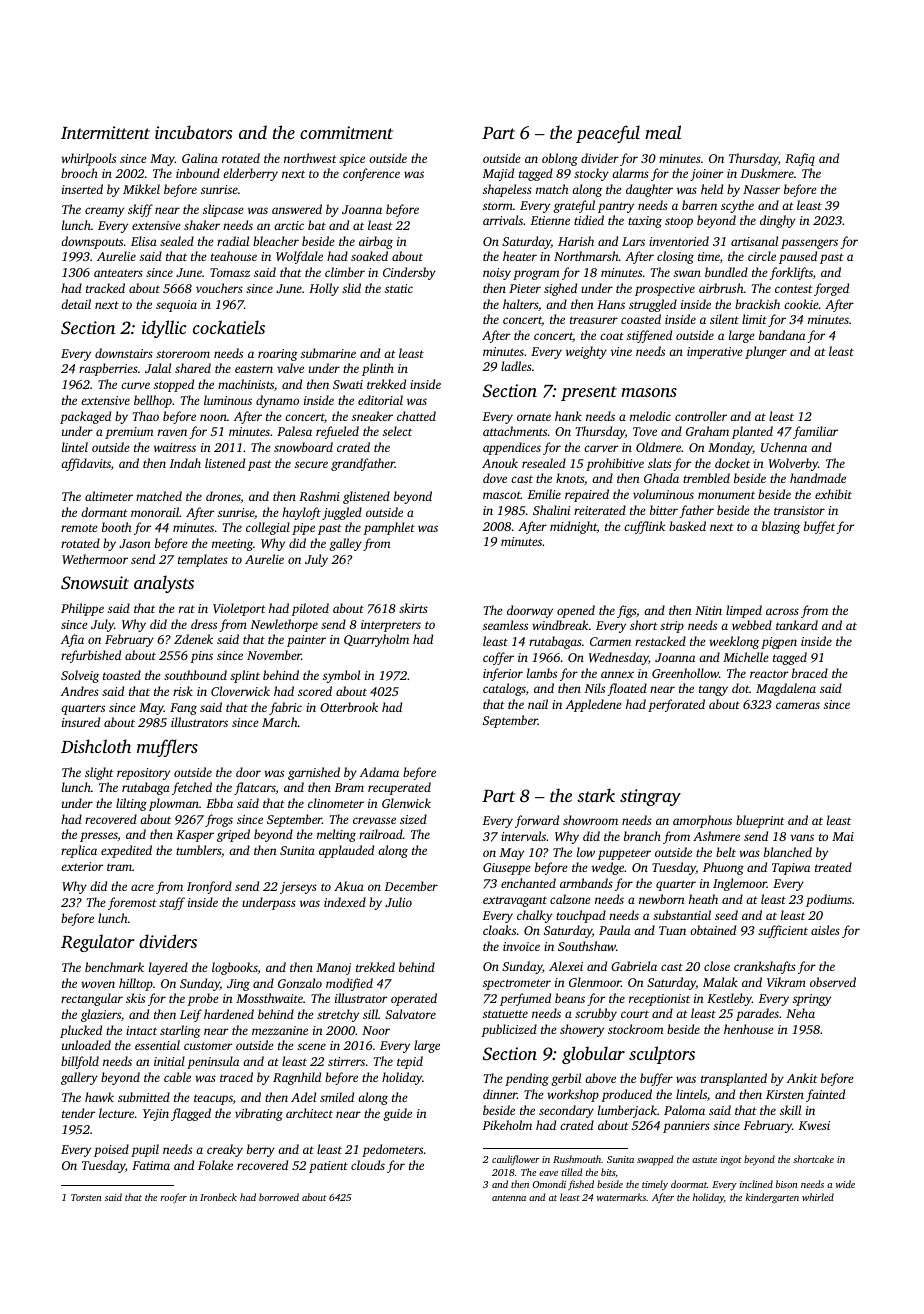 The image size is (924, 1314). Describe the element at coordinates (86, 1197) in the screenshot. I see `Torsten` at that location.
